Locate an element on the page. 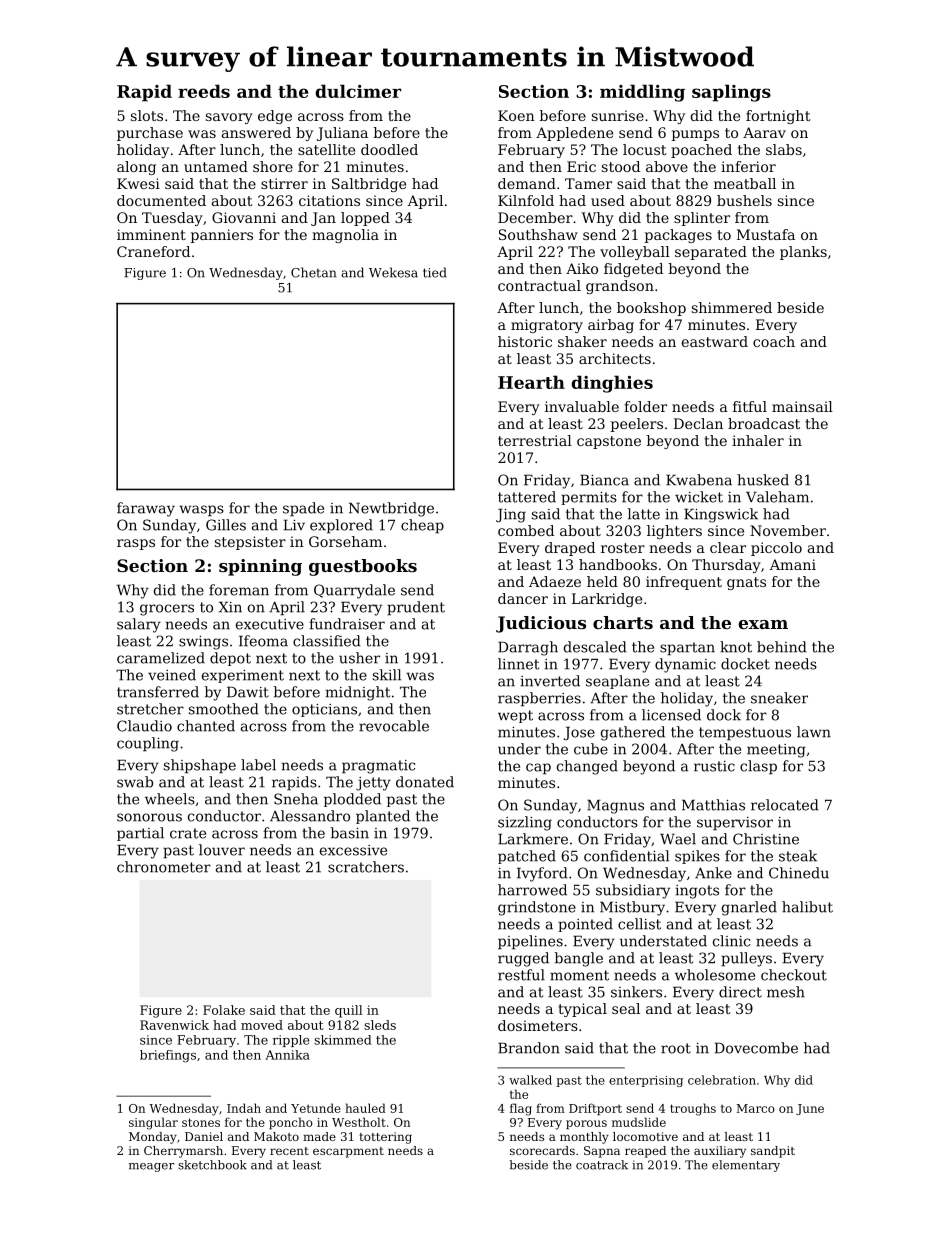 The height and width of the document is (1233, 952). spade is located at coordinates (303, 509).
